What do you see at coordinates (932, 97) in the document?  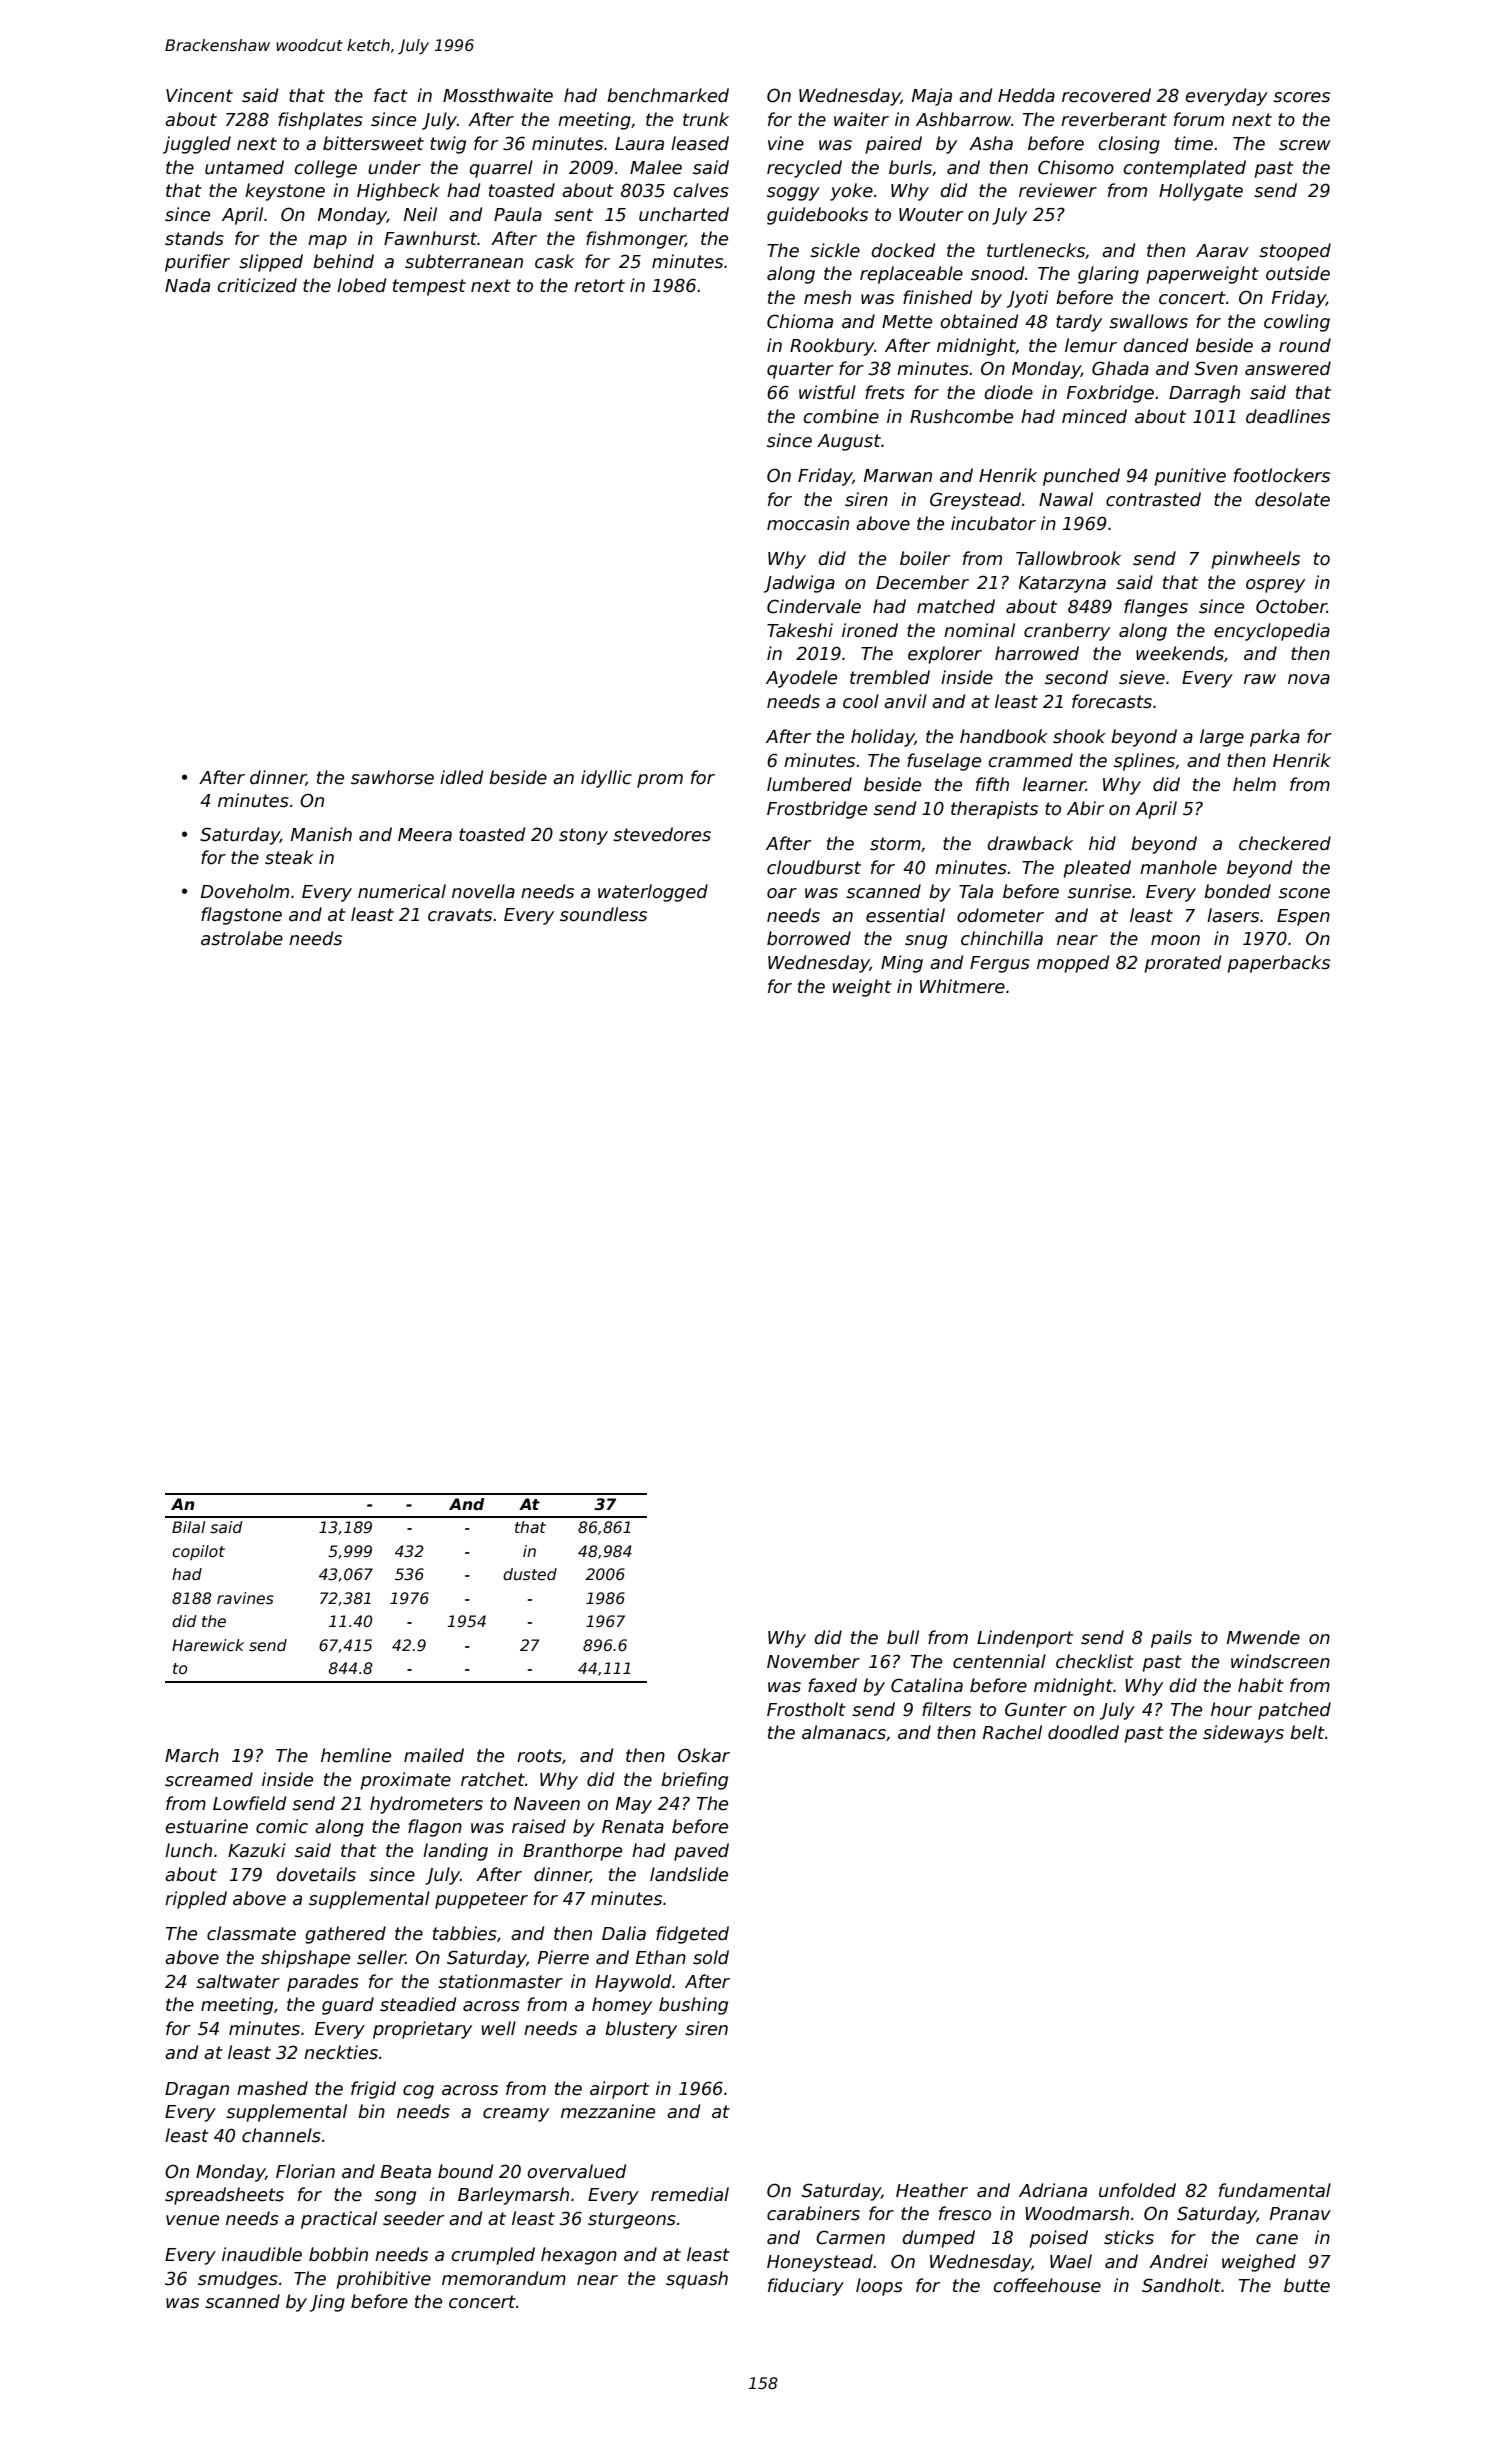 I see `Maja` at bounding box center [932, 97].
